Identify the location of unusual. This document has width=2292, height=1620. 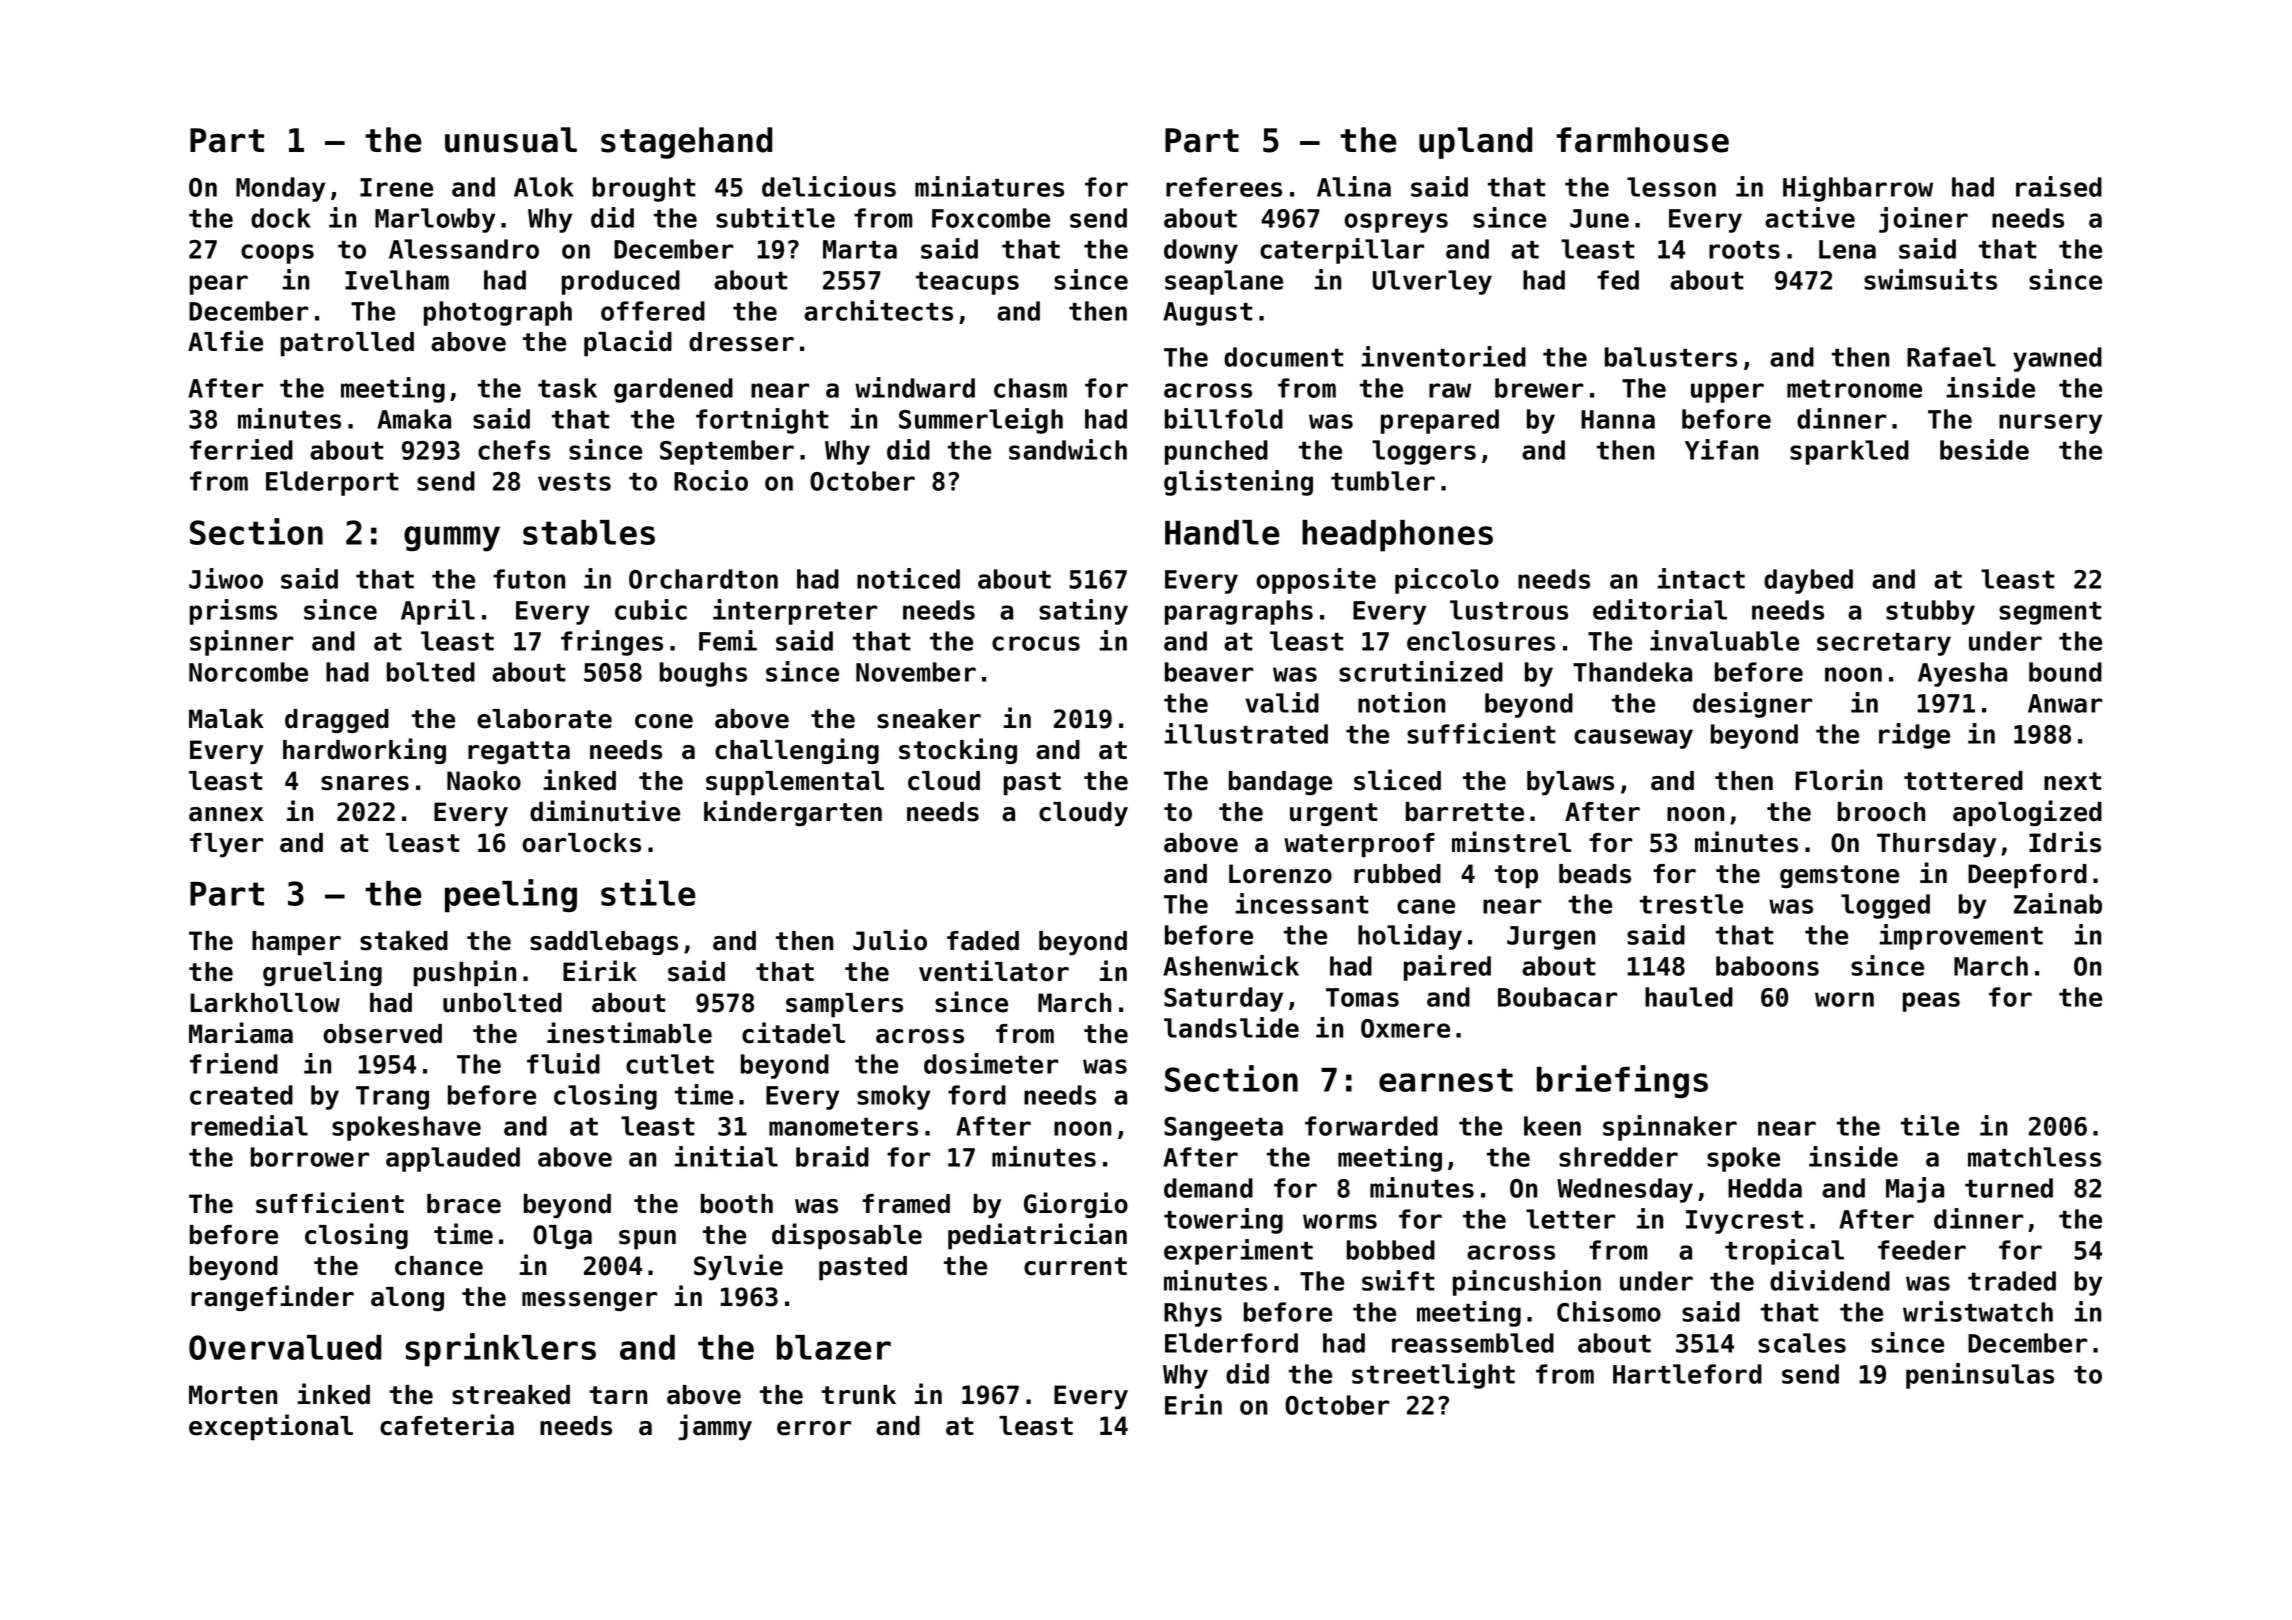
(511, 140).
